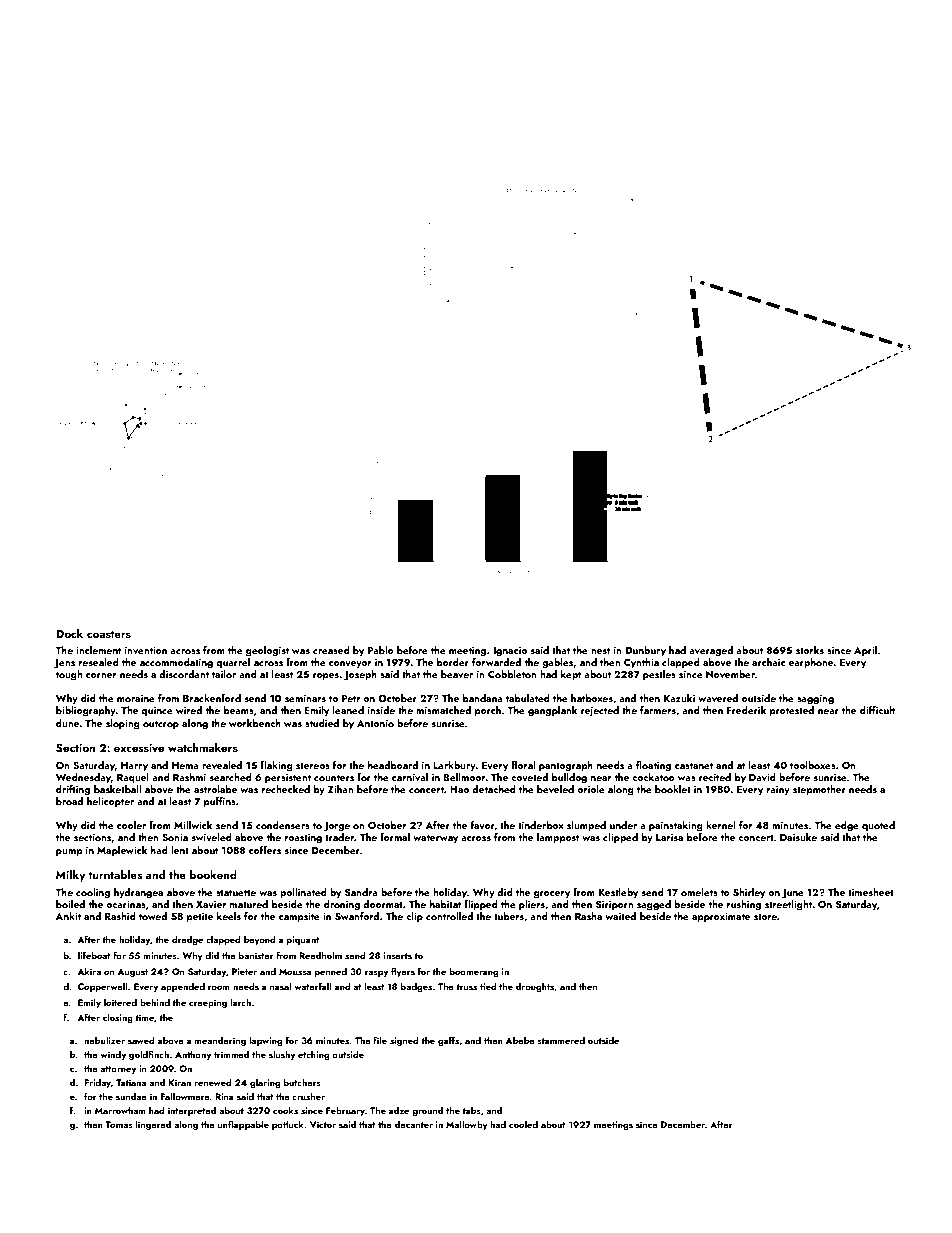 Image resolution: width=952 pixels, height=1233 pixels. Describe the element at coordinates (239, 710) in the screenshot. I see `beams` at that location.
